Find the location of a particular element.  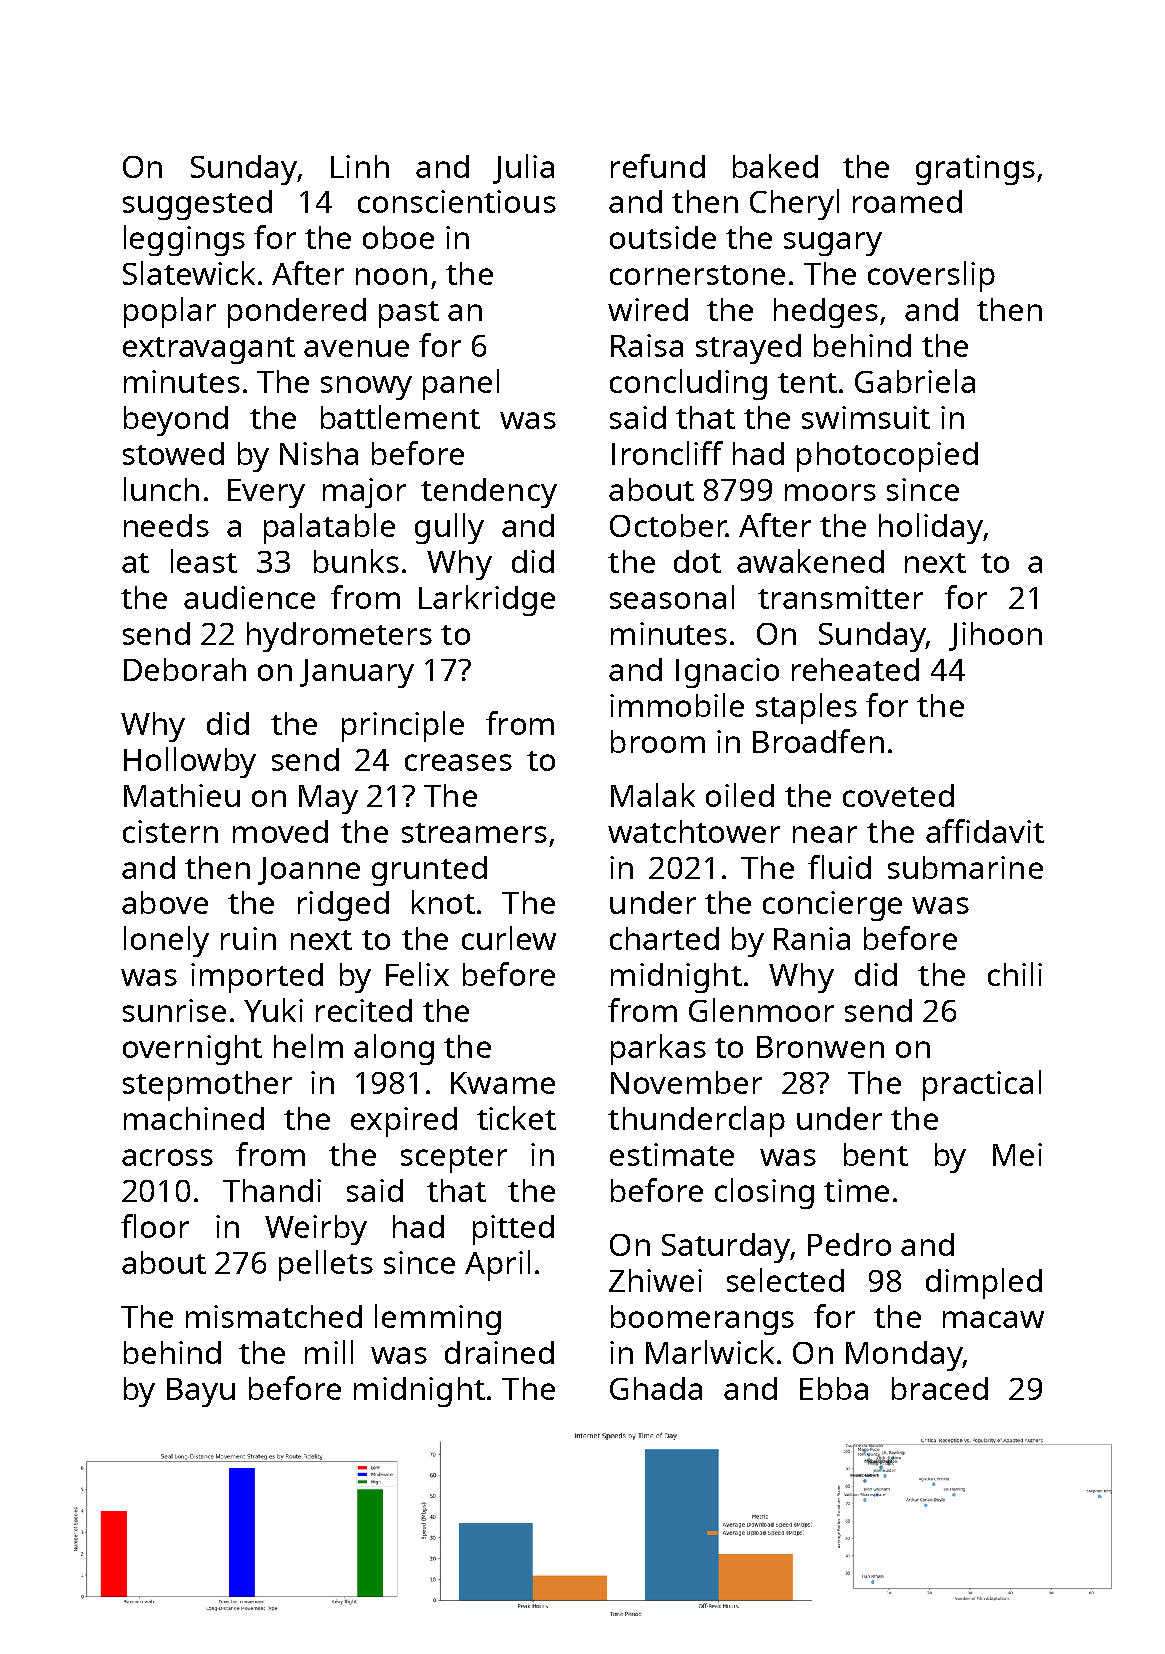

Hollowby is located at coordinates (190, 762).
